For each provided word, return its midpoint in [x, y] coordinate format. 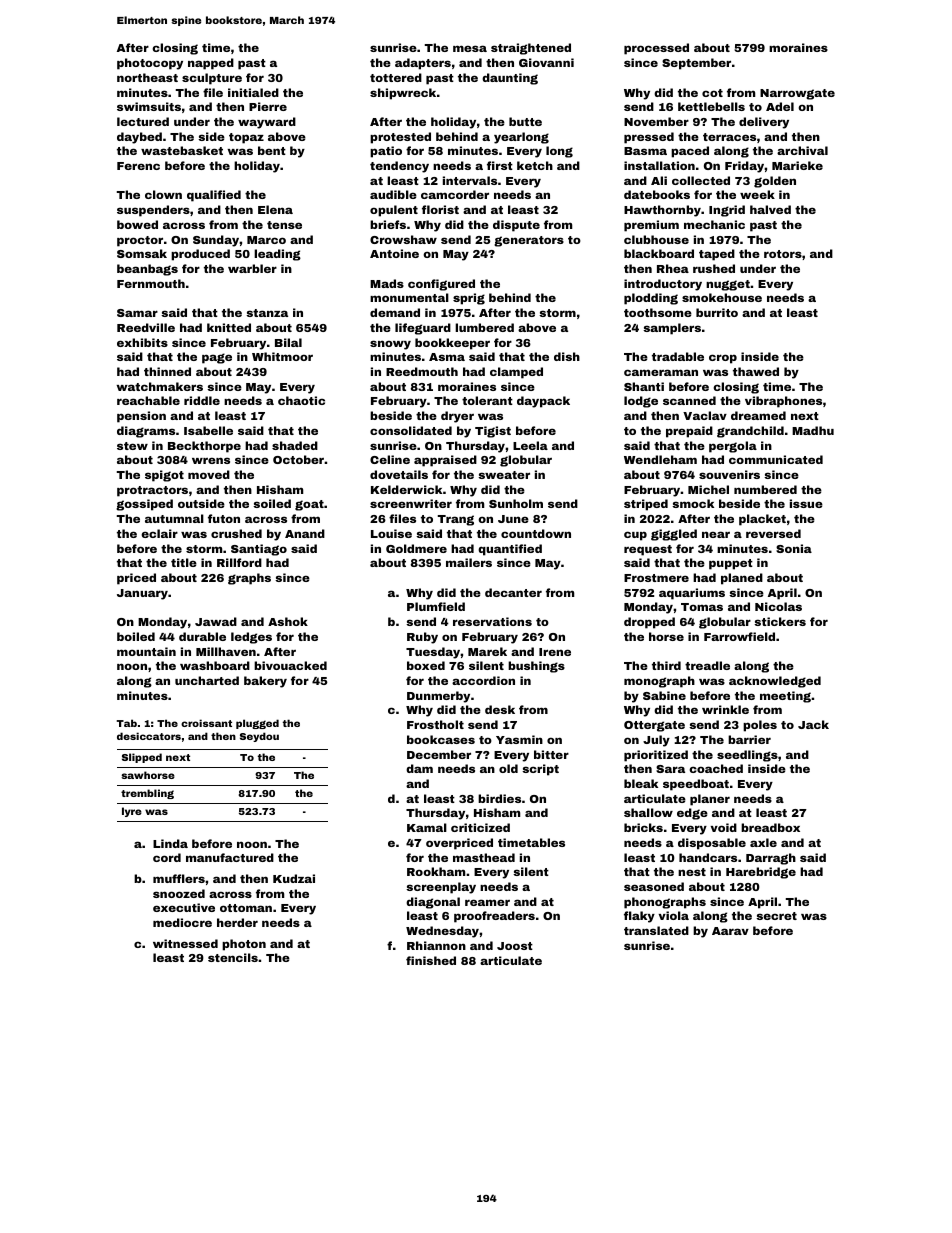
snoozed [179, 893]
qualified [214, 196]
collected [701, 180]
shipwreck [403, 94]
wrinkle [725, 709]
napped [211, 64]
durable [202, 636]
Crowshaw [403, 239]
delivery [764, 123]
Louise [391, 533]
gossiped [144, 505]
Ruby [422, 638]
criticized [480, 827]
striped [646, 505]
